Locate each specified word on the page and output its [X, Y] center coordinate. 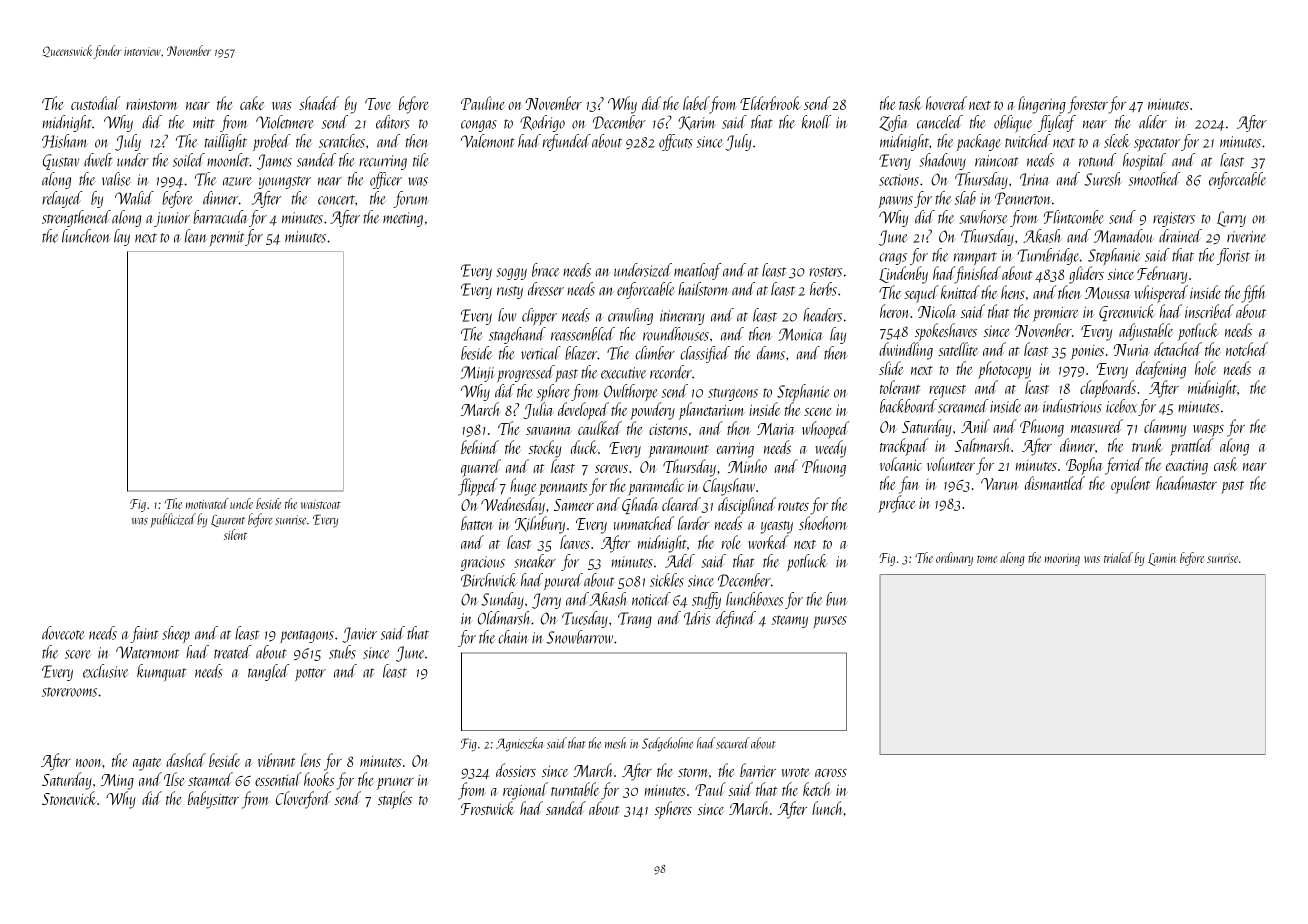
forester [1088, 105]
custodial [95, 103]
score [78, 654]
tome [987, 559]
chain [512, 637]
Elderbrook [770, 103]
